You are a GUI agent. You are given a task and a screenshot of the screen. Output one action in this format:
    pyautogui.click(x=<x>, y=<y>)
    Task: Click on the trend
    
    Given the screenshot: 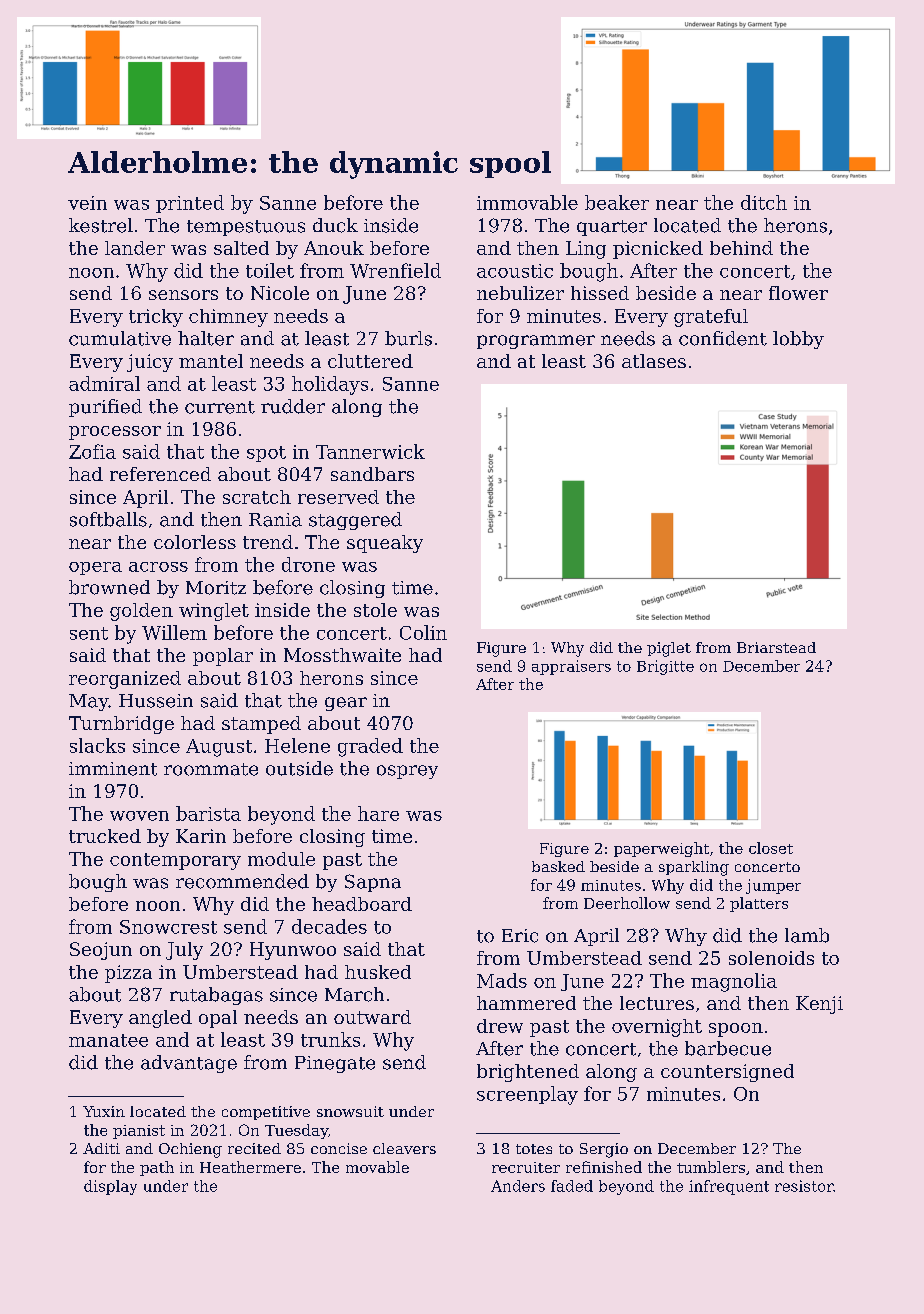 What is the action you would take?
    pyautogui.click(x=268, y=542)
